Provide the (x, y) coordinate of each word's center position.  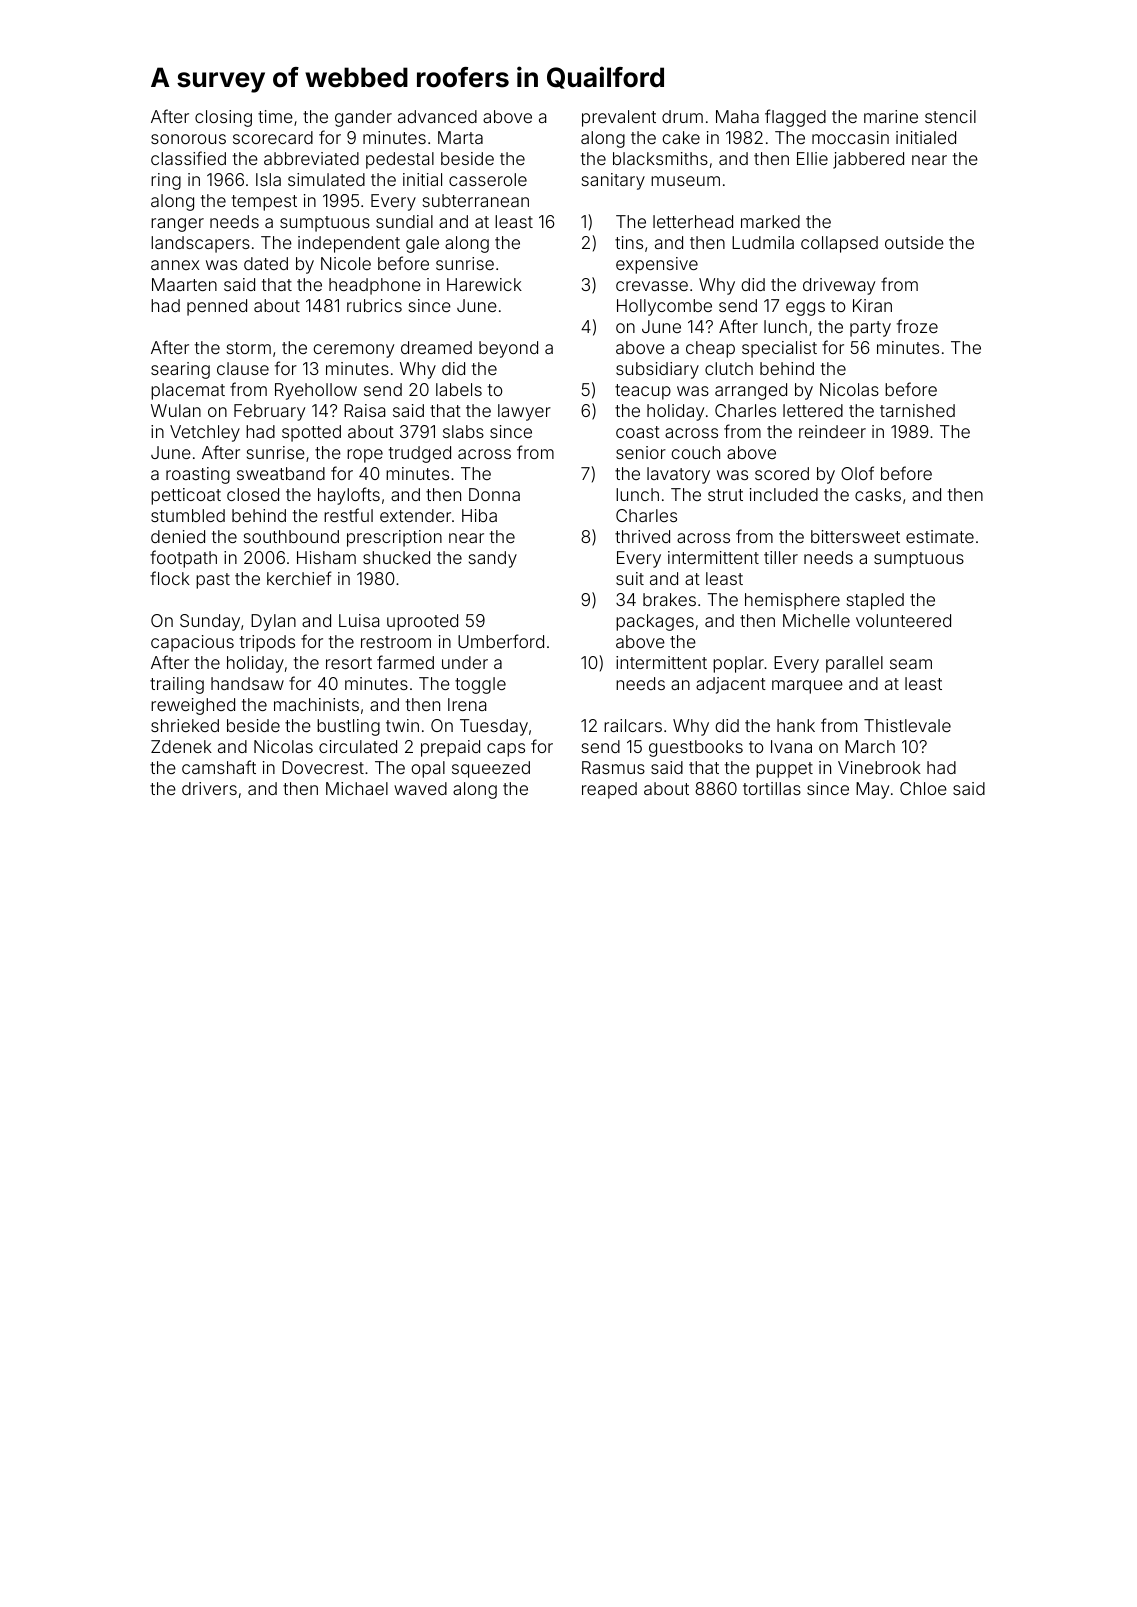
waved (420, 788)
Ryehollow (316, 391)
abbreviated (311, 158)
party (870, 329)
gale (422, 244)
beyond (508, 349)
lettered (813, 410)
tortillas (772, 788)
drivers (209, 788)
